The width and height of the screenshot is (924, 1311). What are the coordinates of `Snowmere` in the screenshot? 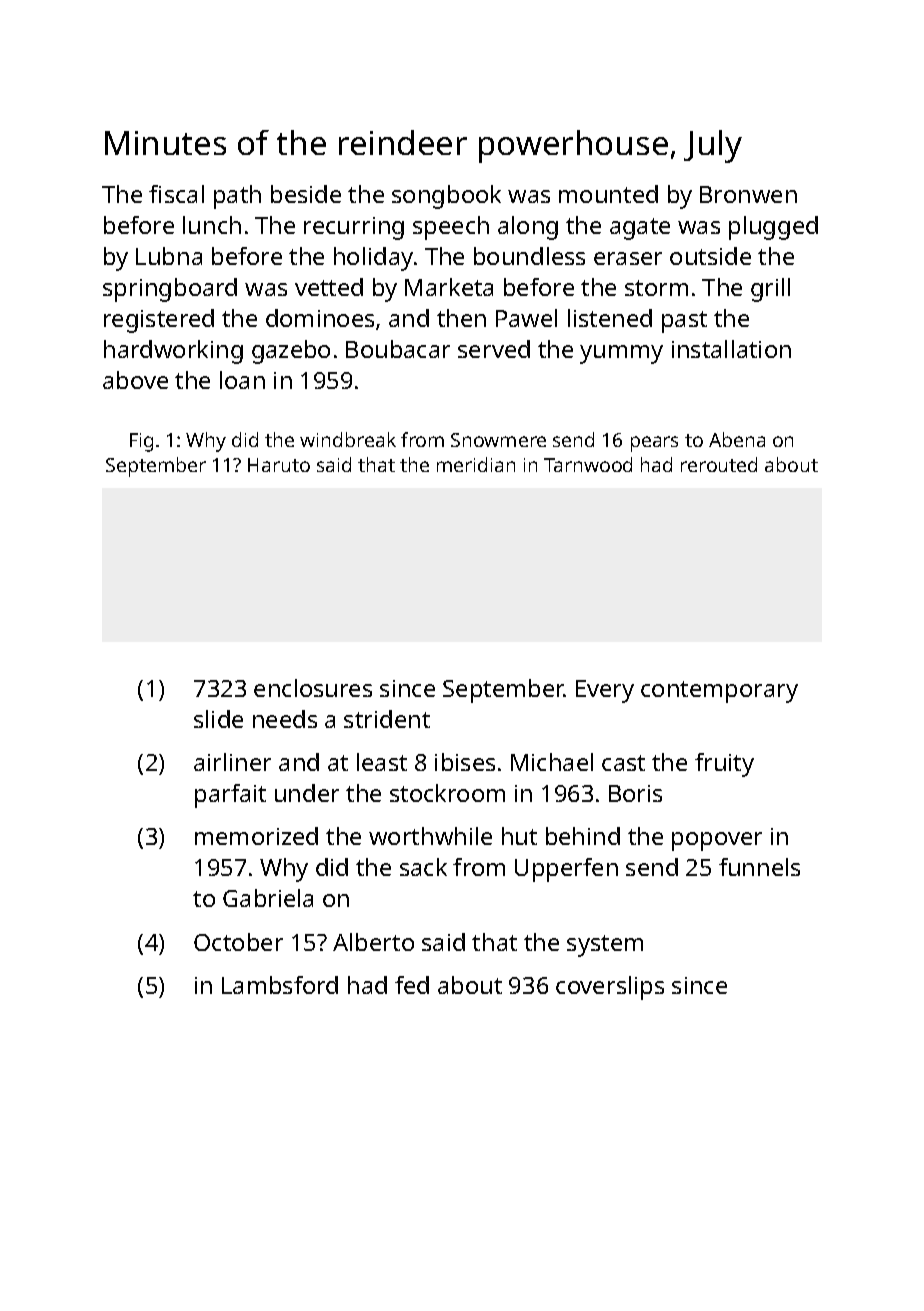 It's located at (498, 440).
